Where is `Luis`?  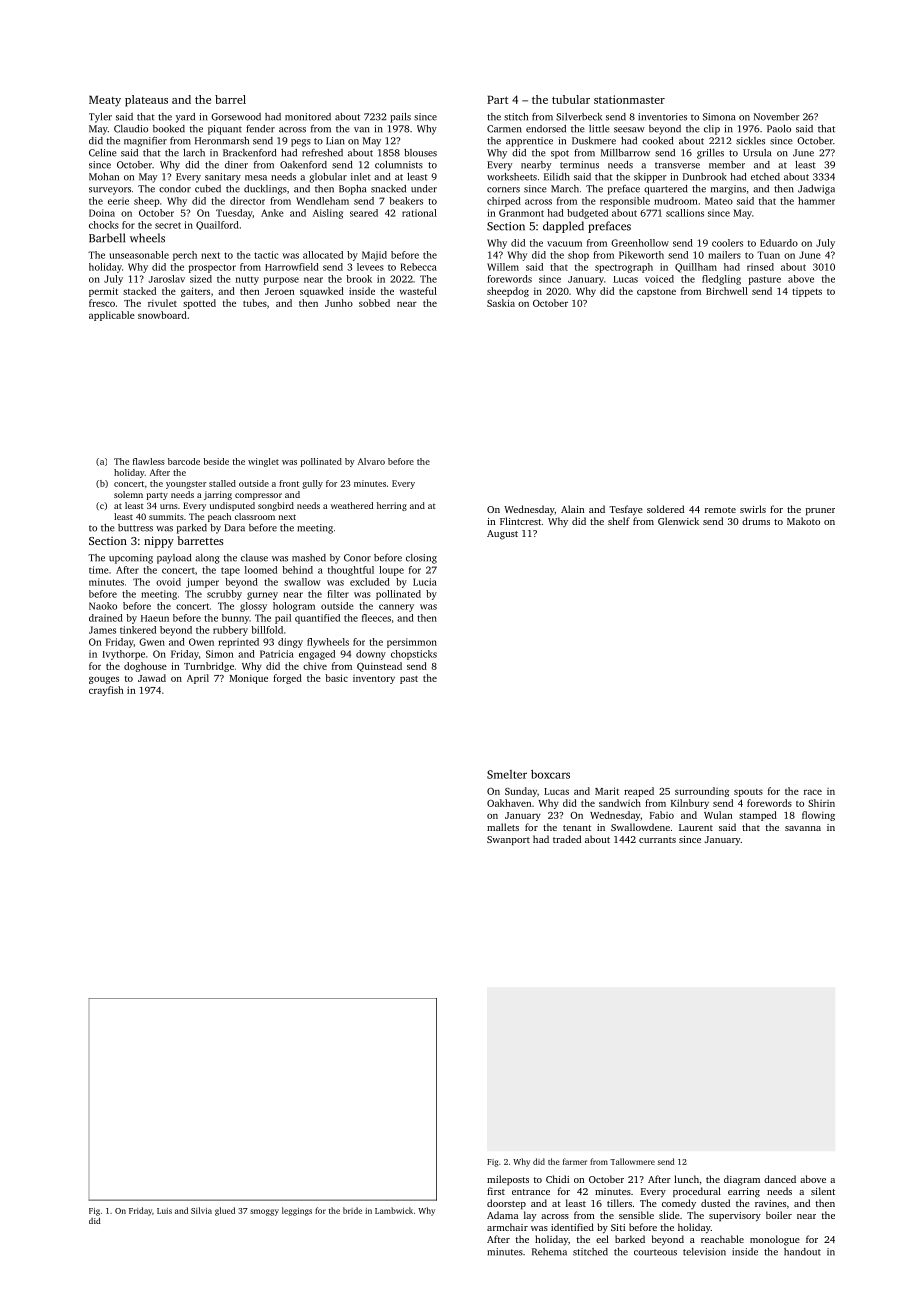 Luis is located at coordinates (164, 1211).
